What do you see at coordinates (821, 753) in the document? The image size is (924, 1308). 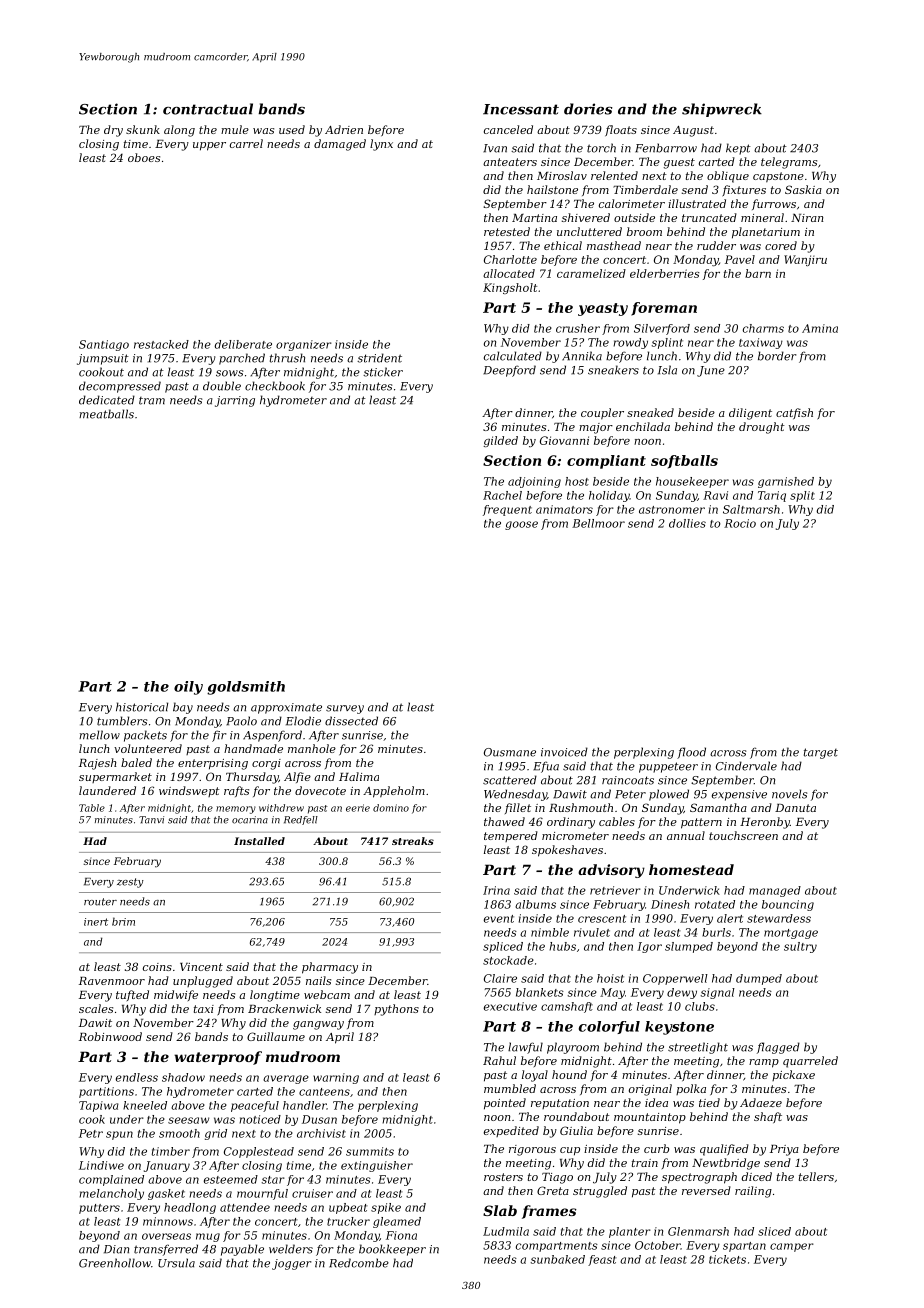 I see `target` at bounding box center [821, 753].
